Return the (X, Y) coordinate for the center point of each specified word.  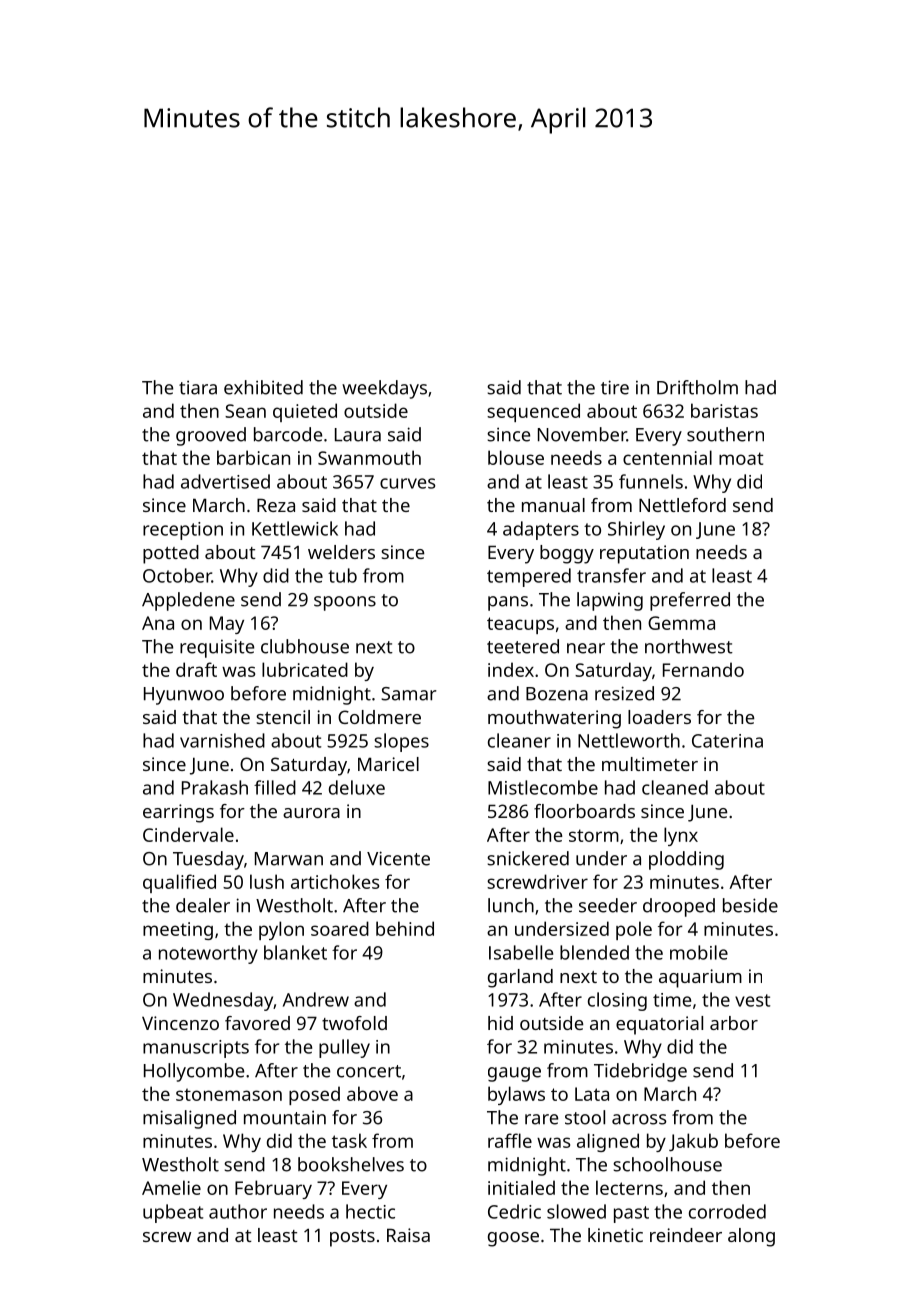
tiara (198, 387)
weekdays (384, 389)
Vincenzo (180, 1023)
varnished (222, 740)
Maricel (388, 764)
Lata (592, 1094)
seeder (608, 905)
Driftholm (697, 387)
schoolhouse (667, 1164)
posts (352, 1238)
